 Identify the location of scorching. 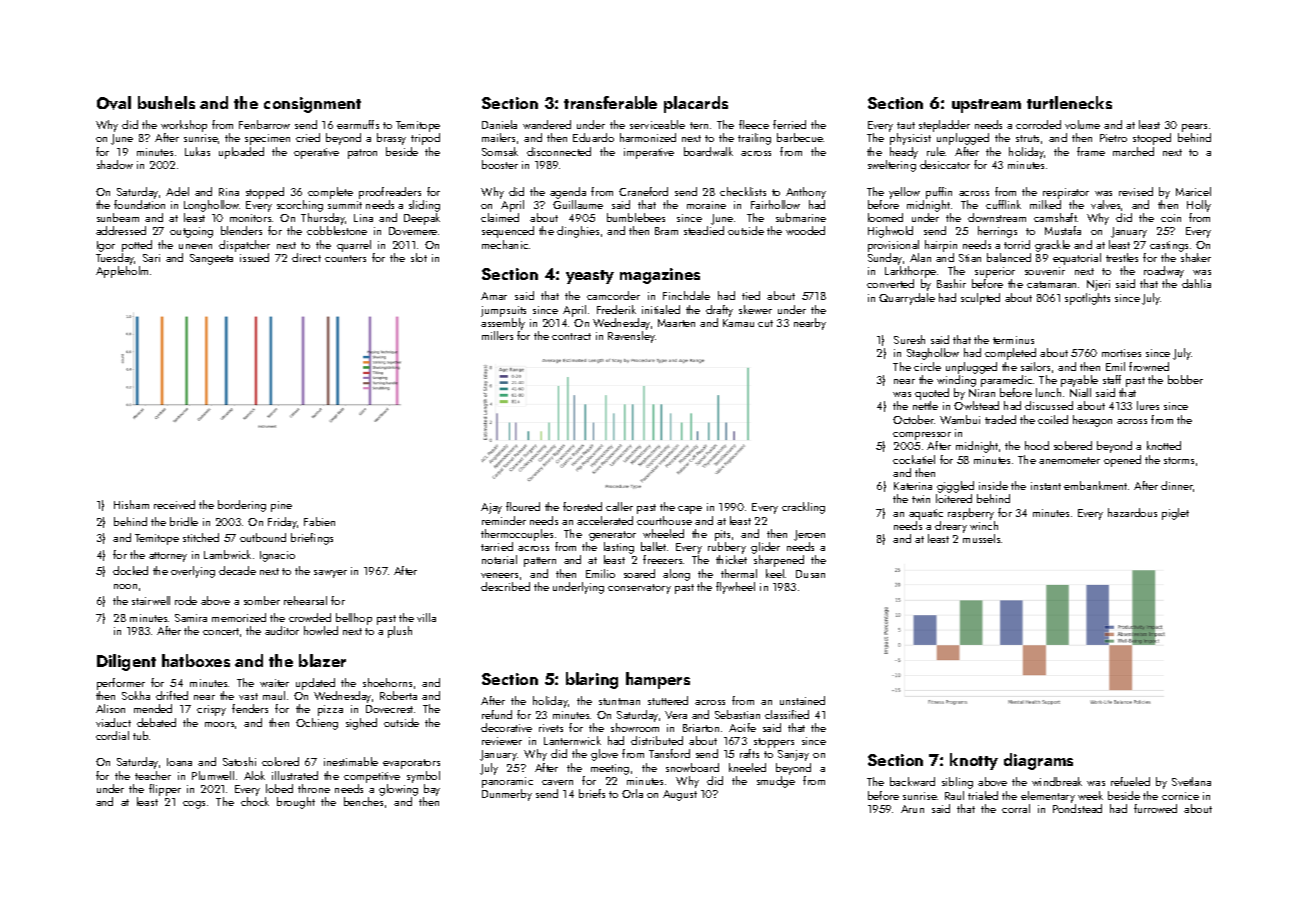
(300, 206).
